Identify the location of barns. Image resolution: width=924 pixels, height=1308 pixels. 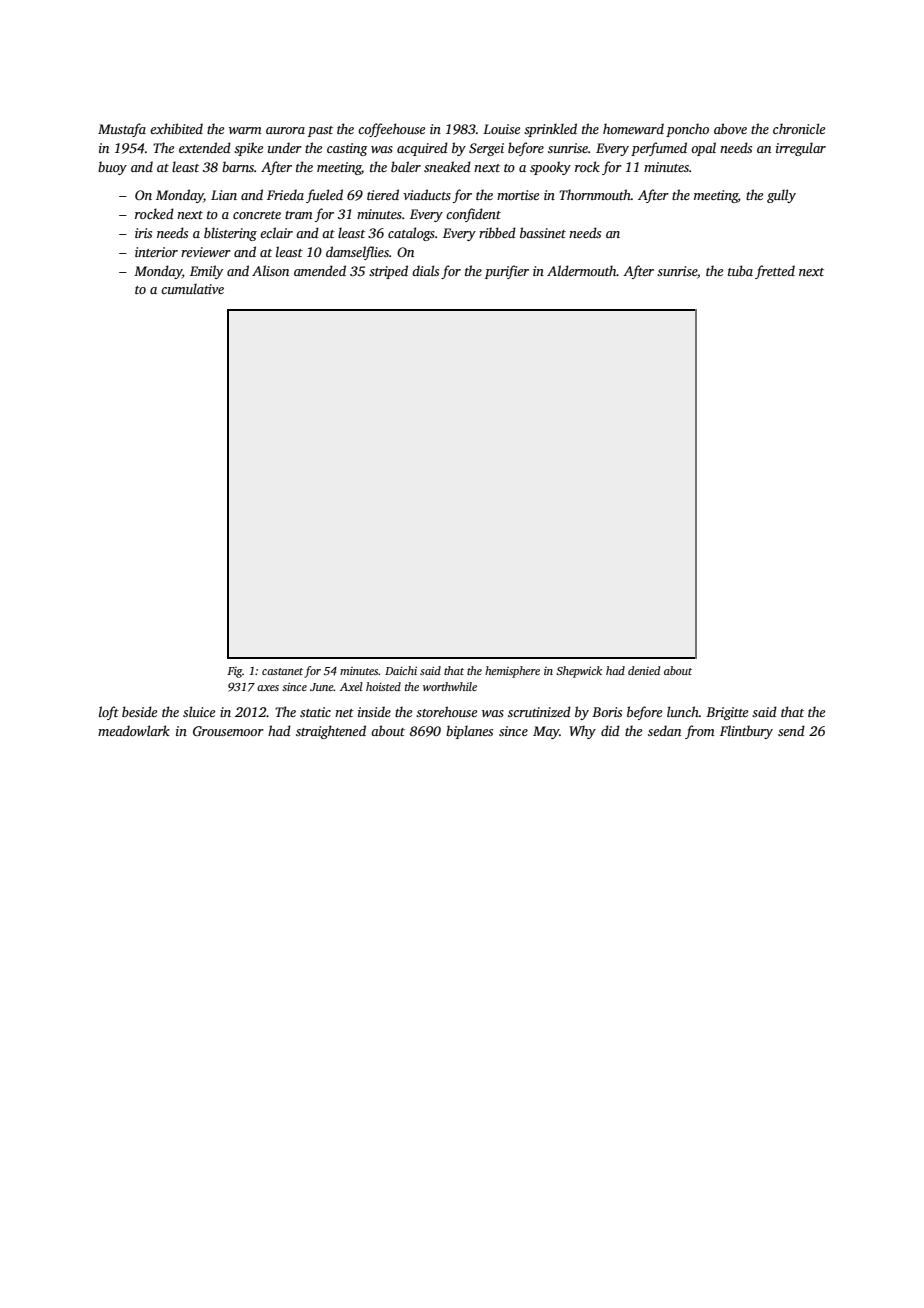
(238, 166).
